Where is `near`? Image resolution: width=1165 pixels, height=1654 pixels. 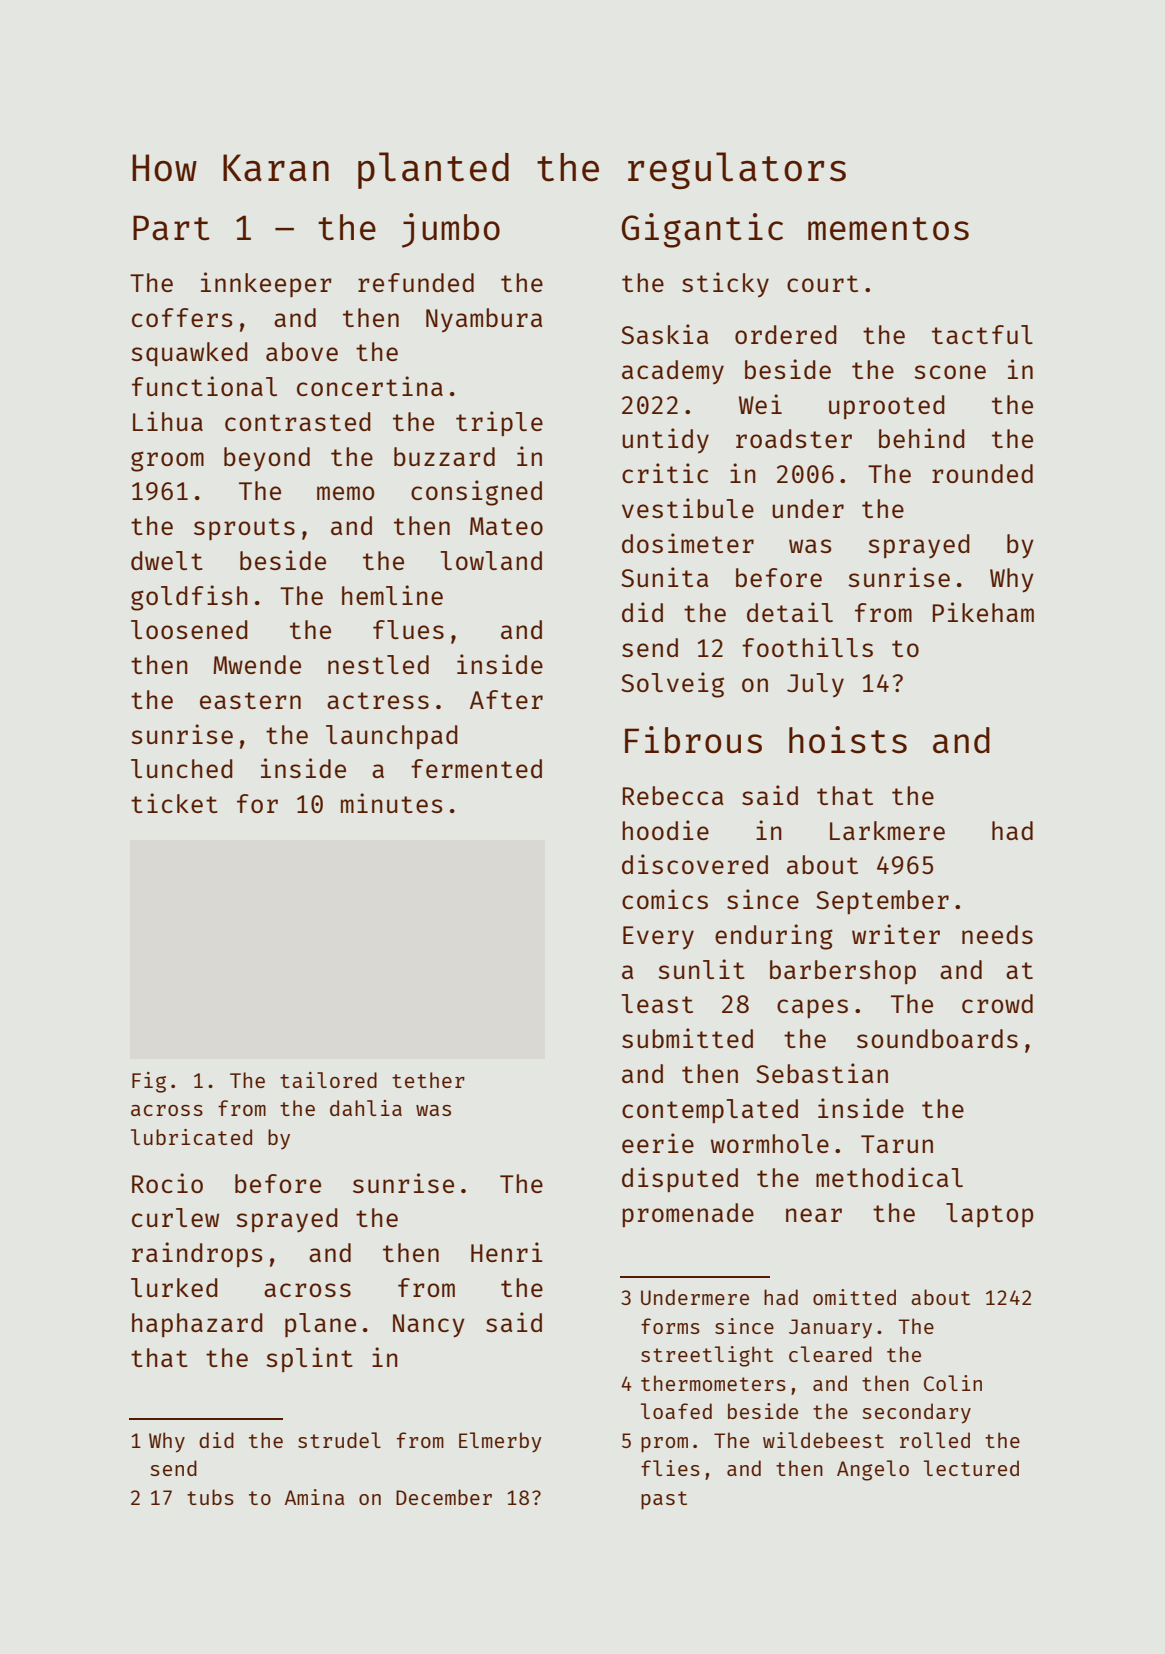
near is located at coordinates (814, 1215).
